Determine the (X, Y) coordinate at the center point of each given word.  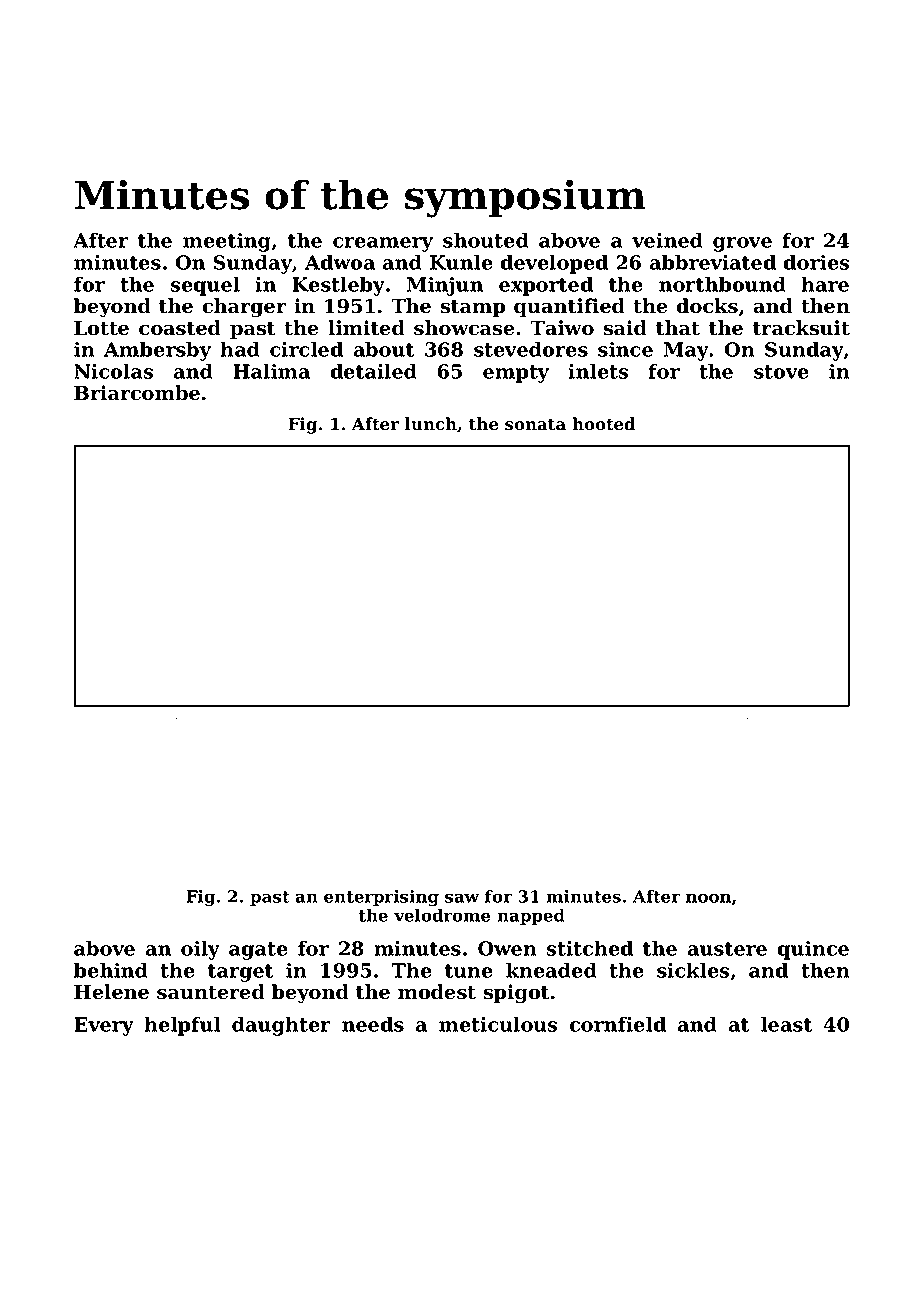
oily (200, 950)
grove (742, 244)
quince (813, 950)
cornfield (618, 1024)
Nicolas (113, 371)
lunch (431, 424)
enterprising (381, 898)
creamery (383, 244)
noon (708, 898)
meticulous (498, 1024)
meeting (227, 242)
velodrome (442, 915)
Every (104, 1026)
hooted (603, 424)
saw (462, 898)
